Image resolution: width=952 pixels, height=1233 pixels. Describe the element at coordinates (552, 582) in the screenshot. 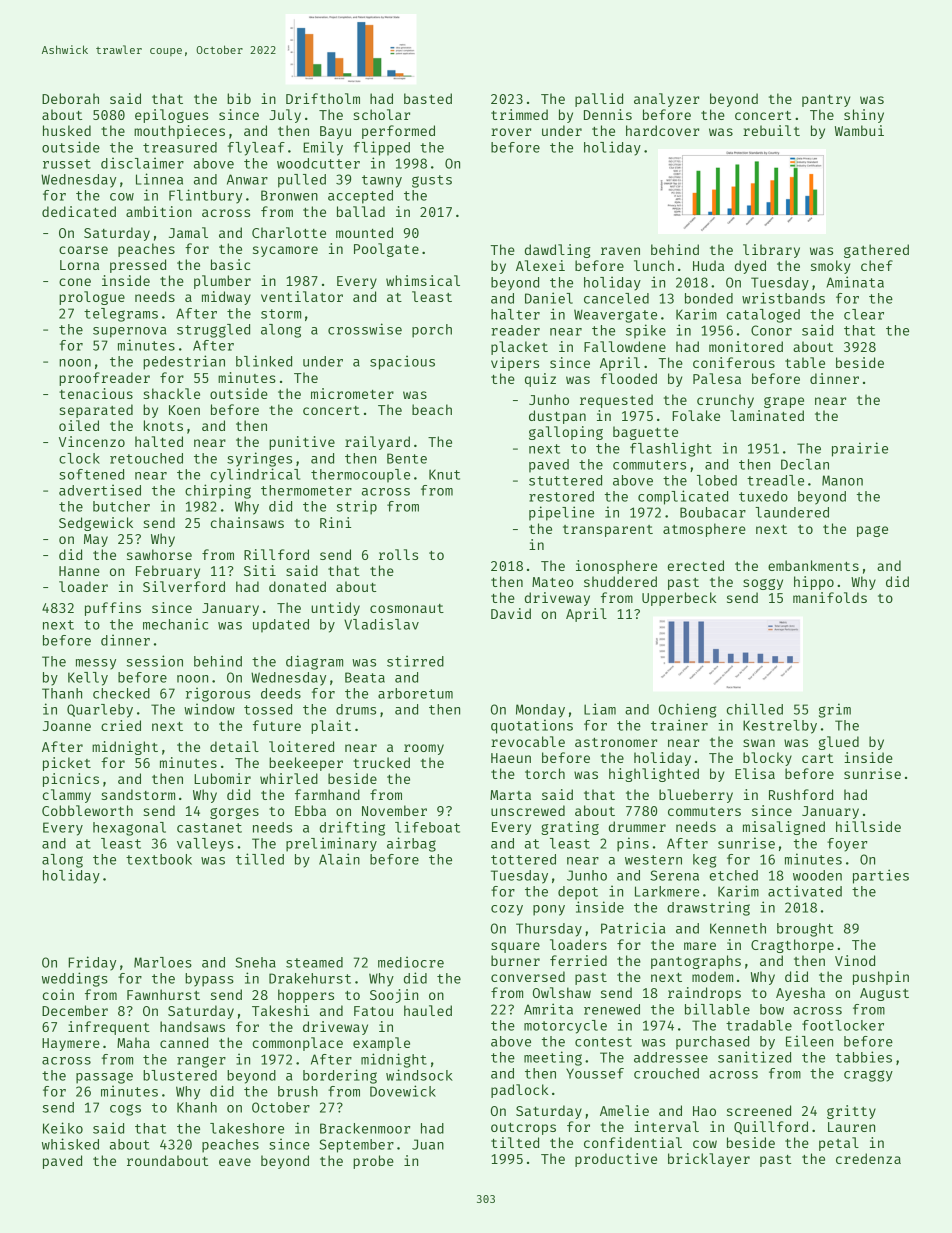

I see `Mateo` at that location.
